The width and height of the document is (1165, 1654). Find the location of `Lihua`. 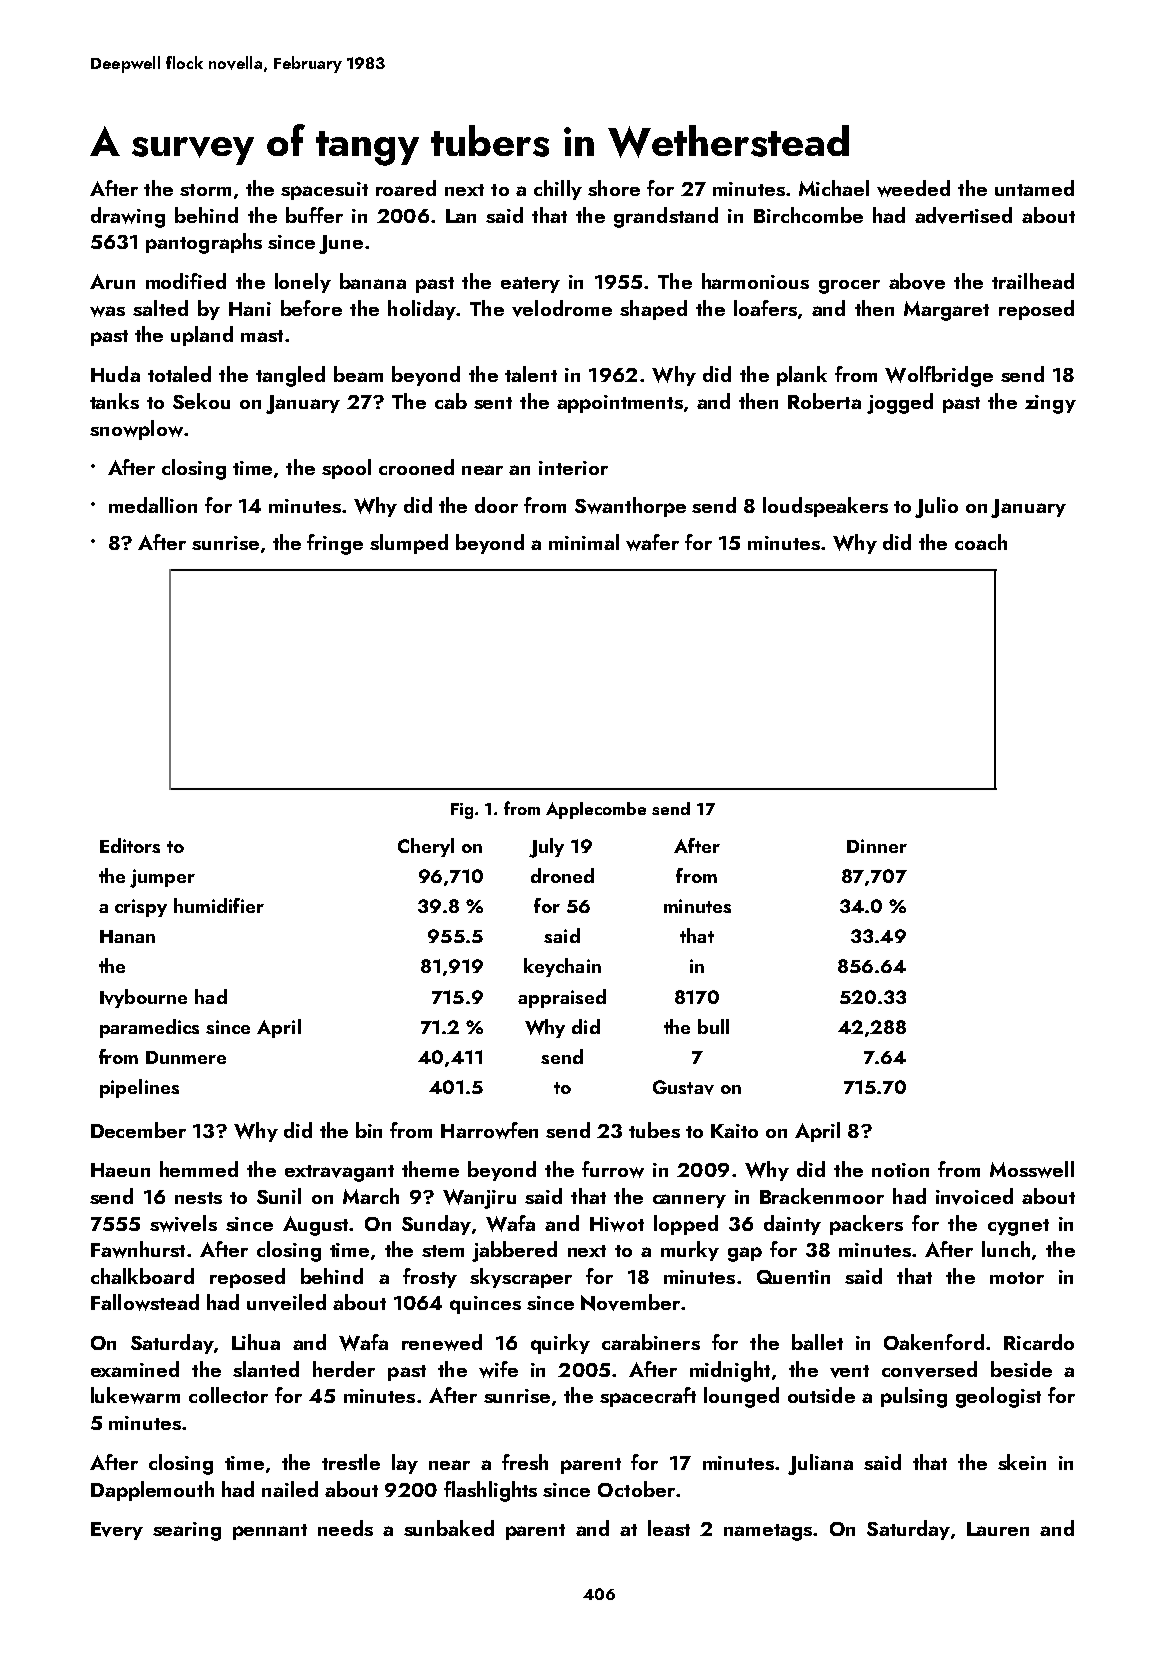

Lihua is located at coordinates (256, 1342).
